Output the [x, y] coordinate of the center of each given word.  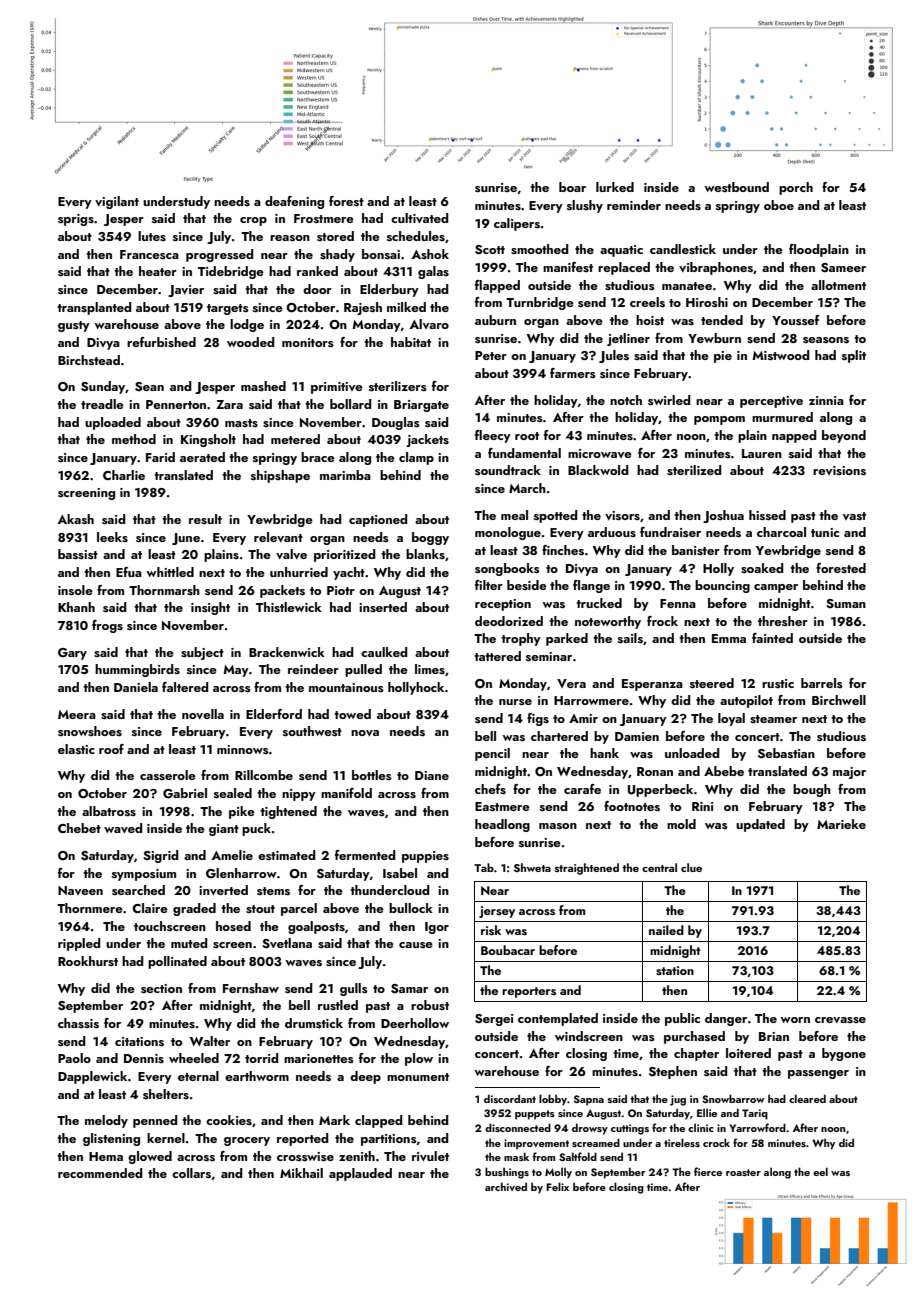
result [205, 519]
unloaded [692, 753]
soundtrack [508, 470]
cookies [229, 1120]
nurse [515, 702]
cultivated [420, 218]
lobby [553, 1100]
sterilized [694, 470]
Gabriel [185, 793]
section [161, 988]
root [527, 436]
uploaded [113, 423]
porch [796, 188]
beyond [844, 436]
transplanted [94, 308]
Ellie [707, 1112]
